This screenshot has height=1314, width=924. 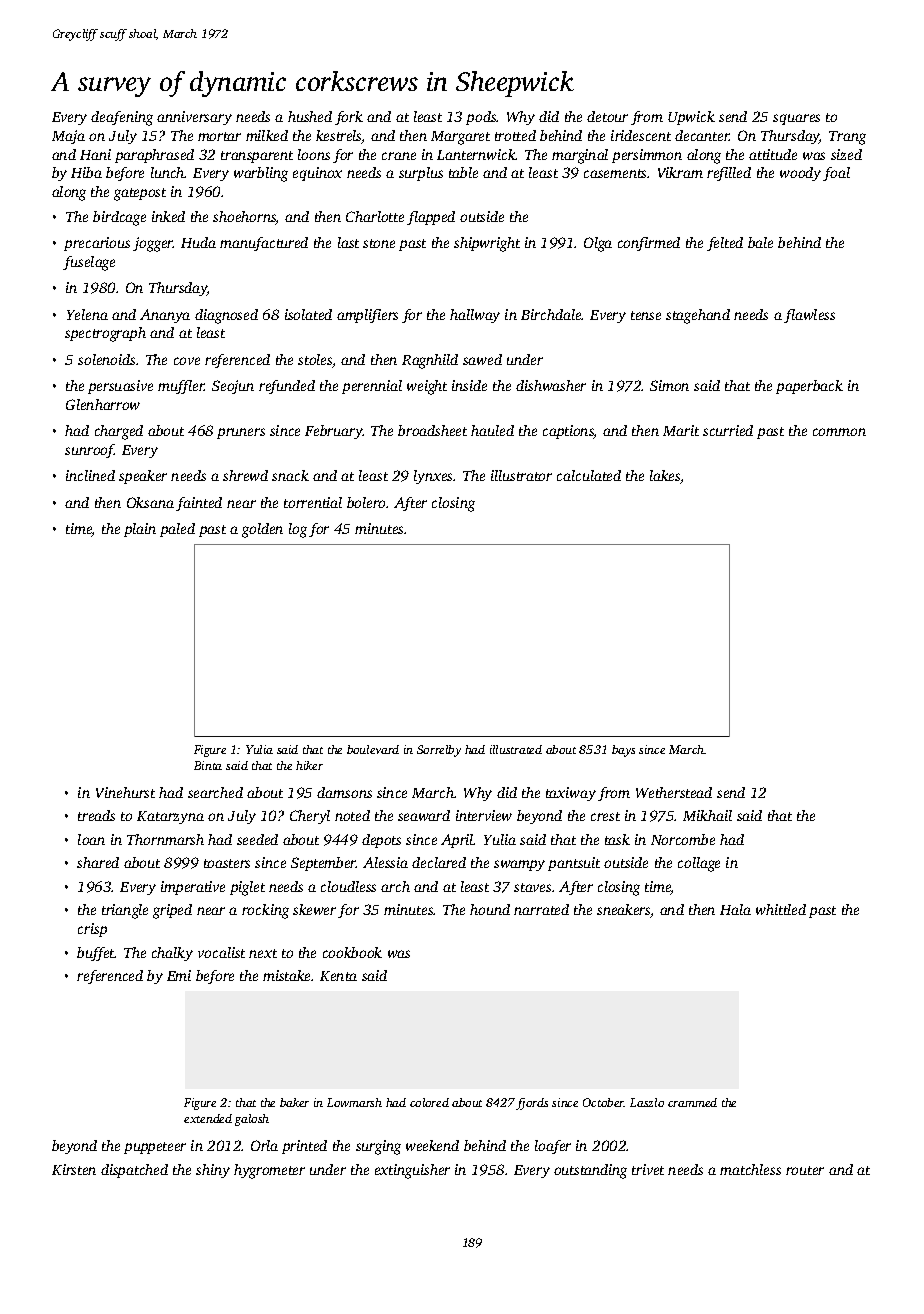 What do you see at coordinates (140, 530) in the screenshot?
I see `plain` at bounding box center [140, 530].
